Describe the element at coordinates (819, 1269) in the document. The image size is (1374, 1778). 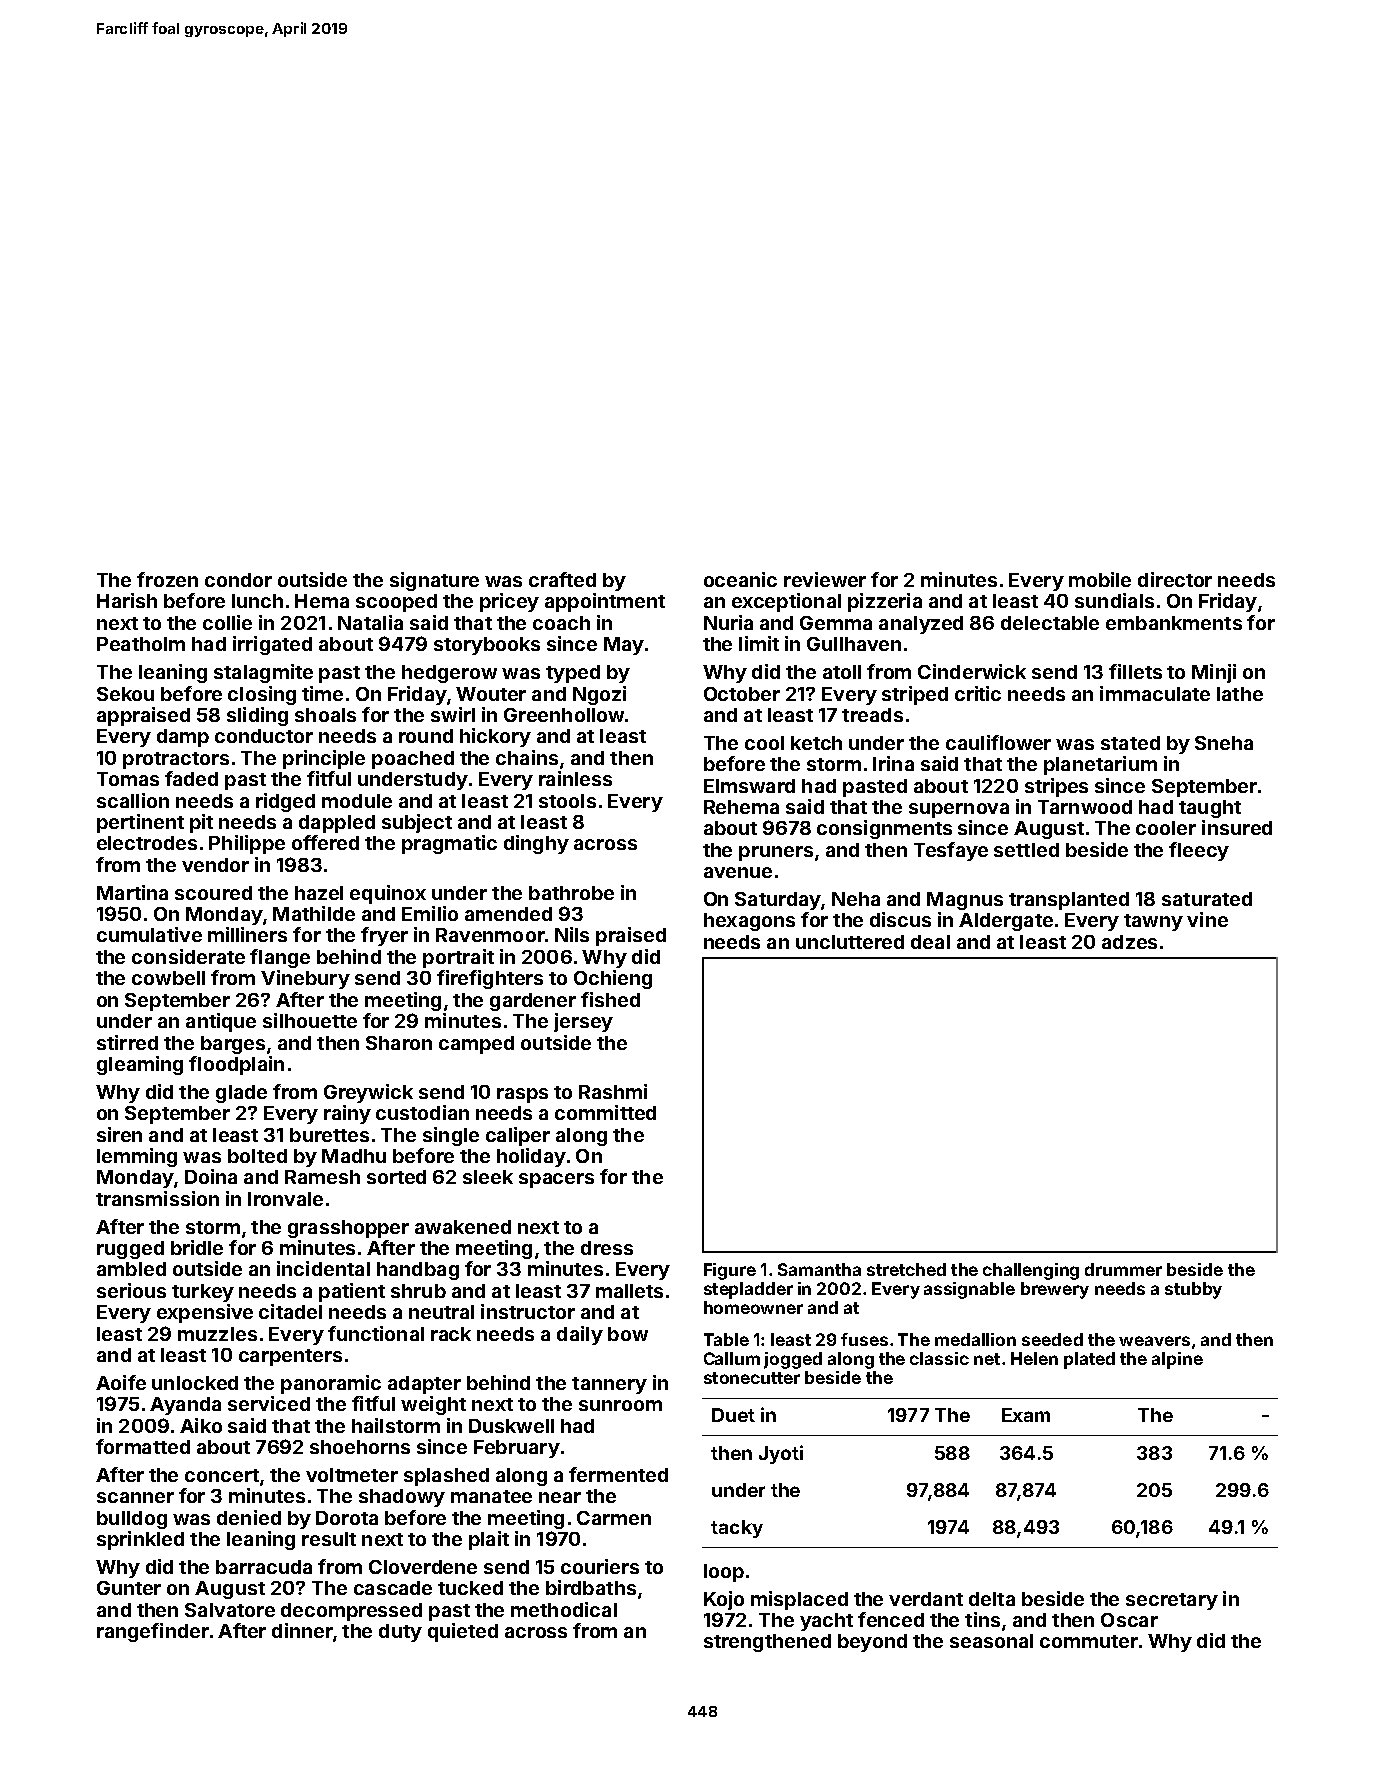
I see `Samantha` at that location.
